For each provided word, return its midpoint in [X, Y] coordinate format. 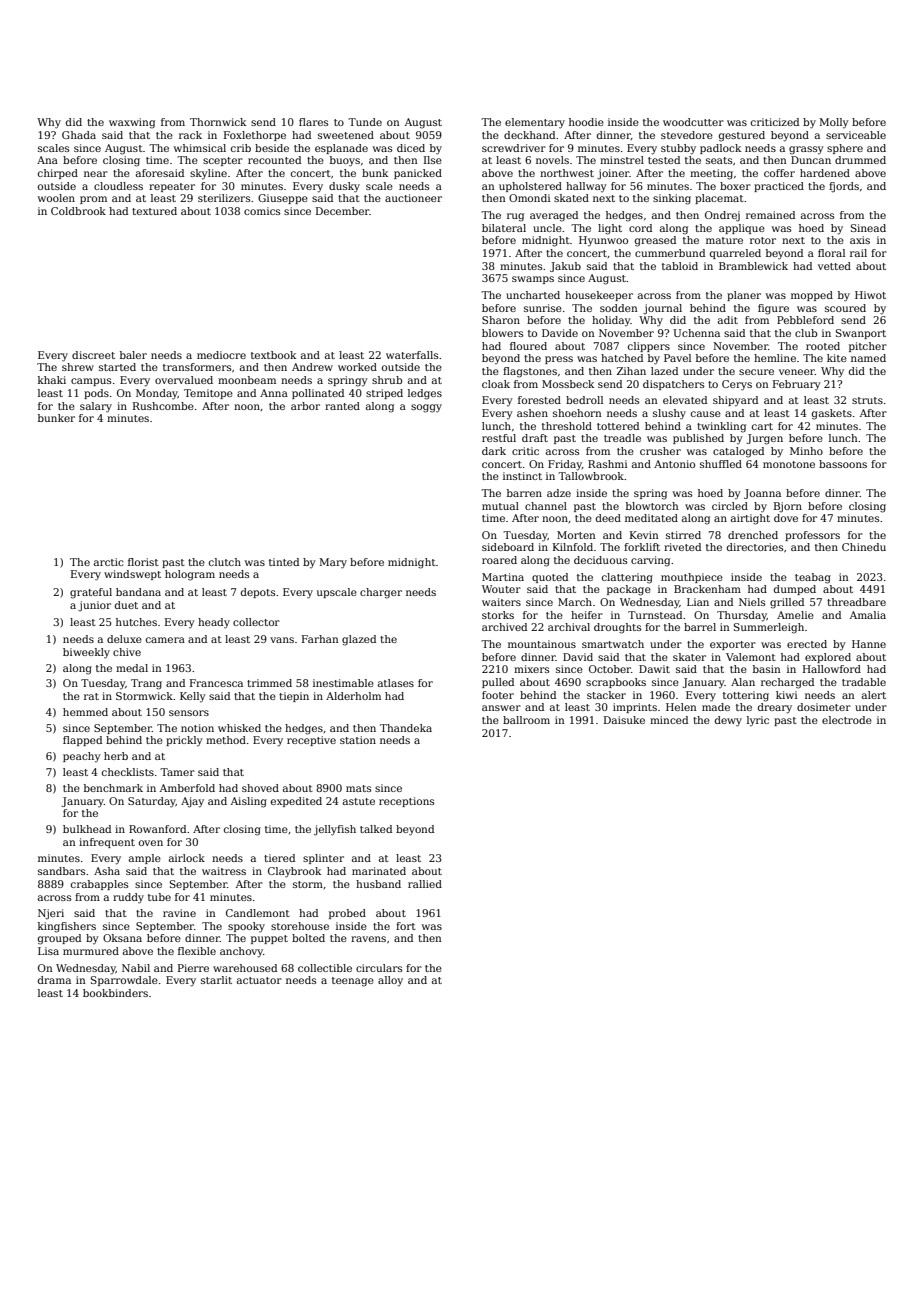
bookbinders [115, 993]
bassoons [843, 464]
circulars [379, 968]
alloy [390, 981]
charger [381, 593]
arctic [109, 562]
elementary [535, 123]
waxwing [132, 123]
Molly [834, 123]
